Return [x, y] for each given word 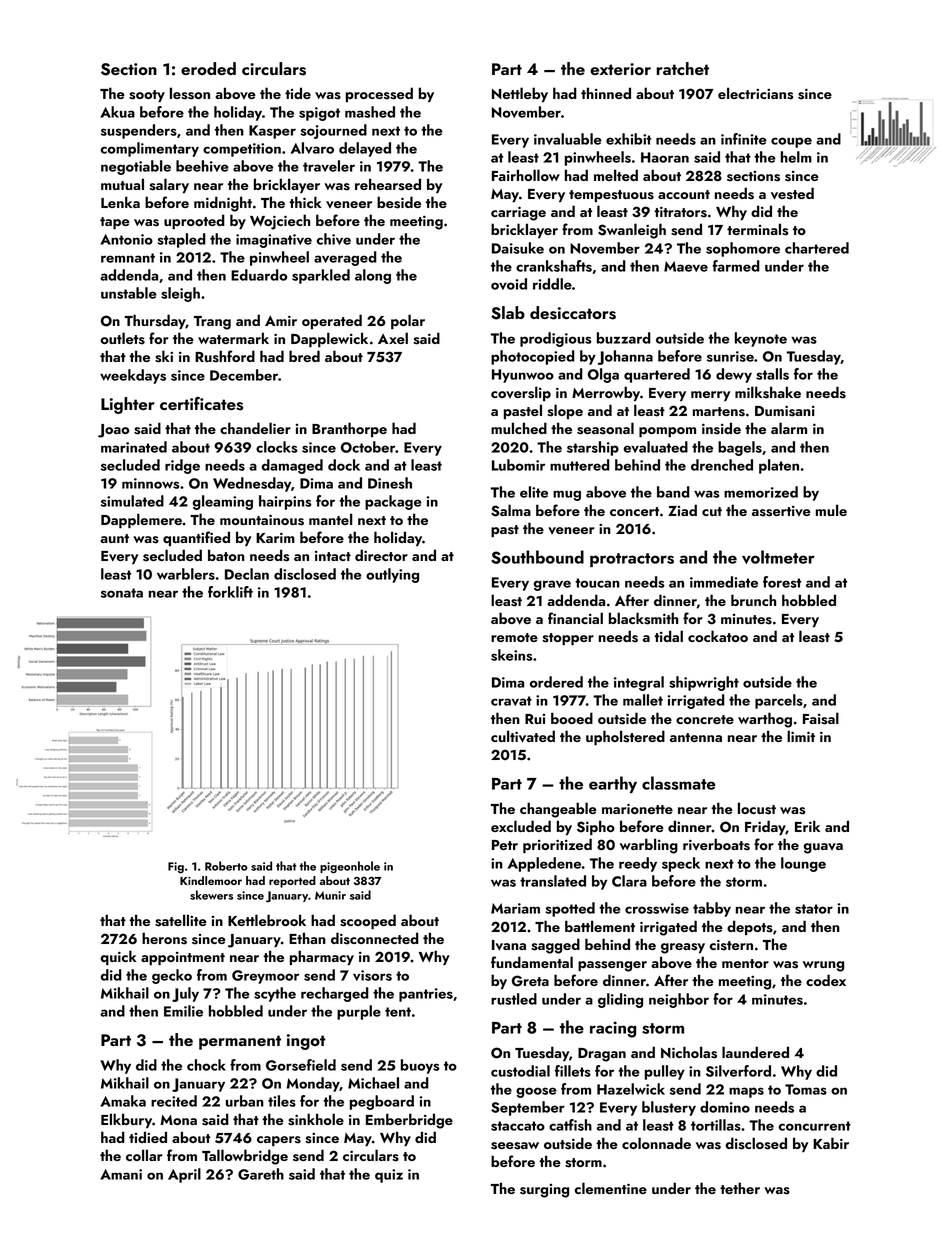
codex [826, 980]
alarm [789, 428]
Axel [393, 338]
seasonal [605, 428]
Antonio [126, 239]
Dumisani [785, 411]
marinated [134, 447]
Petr [505, 845]
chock [206, 1065]
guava [823, 848]
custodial [520, 1071]
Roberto [226, 866]
